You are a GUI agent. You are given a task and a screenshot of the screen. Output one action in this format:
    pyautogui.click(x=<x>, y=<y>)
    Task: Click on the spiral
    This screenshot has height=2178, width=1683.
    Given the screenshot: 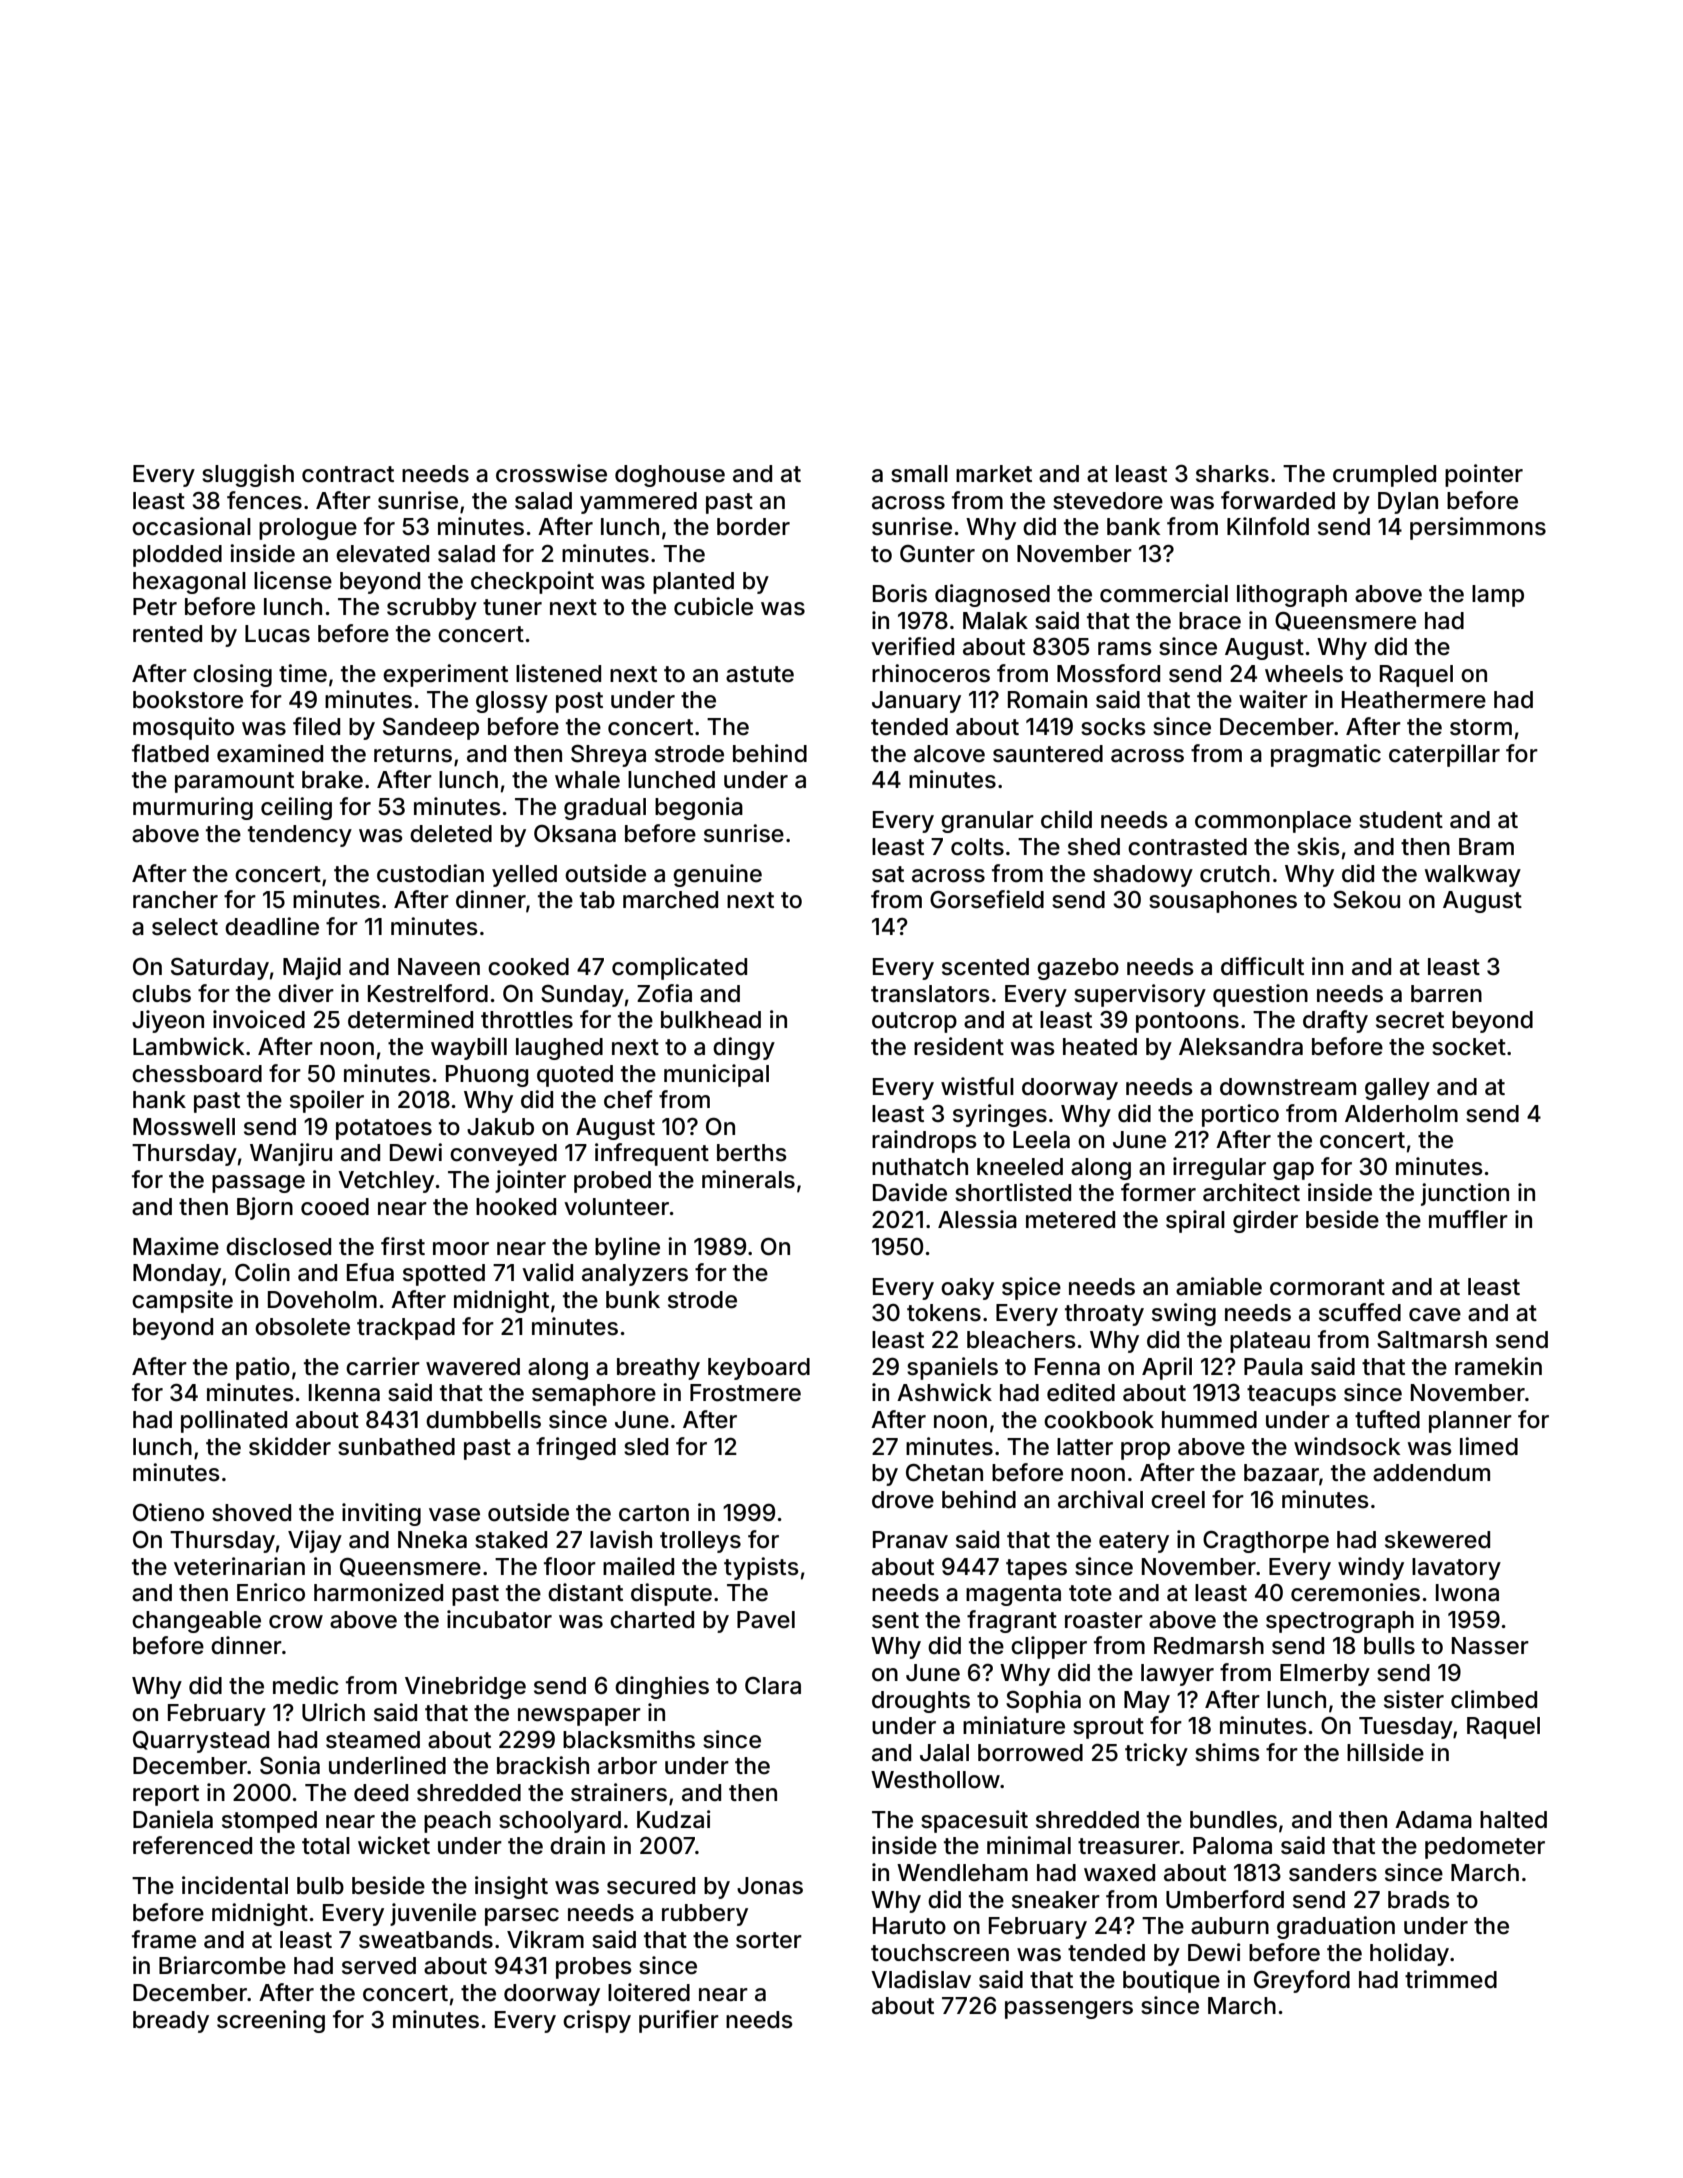 What is the action you would take?
    pyautogui.click(x=1195, y=1221)
